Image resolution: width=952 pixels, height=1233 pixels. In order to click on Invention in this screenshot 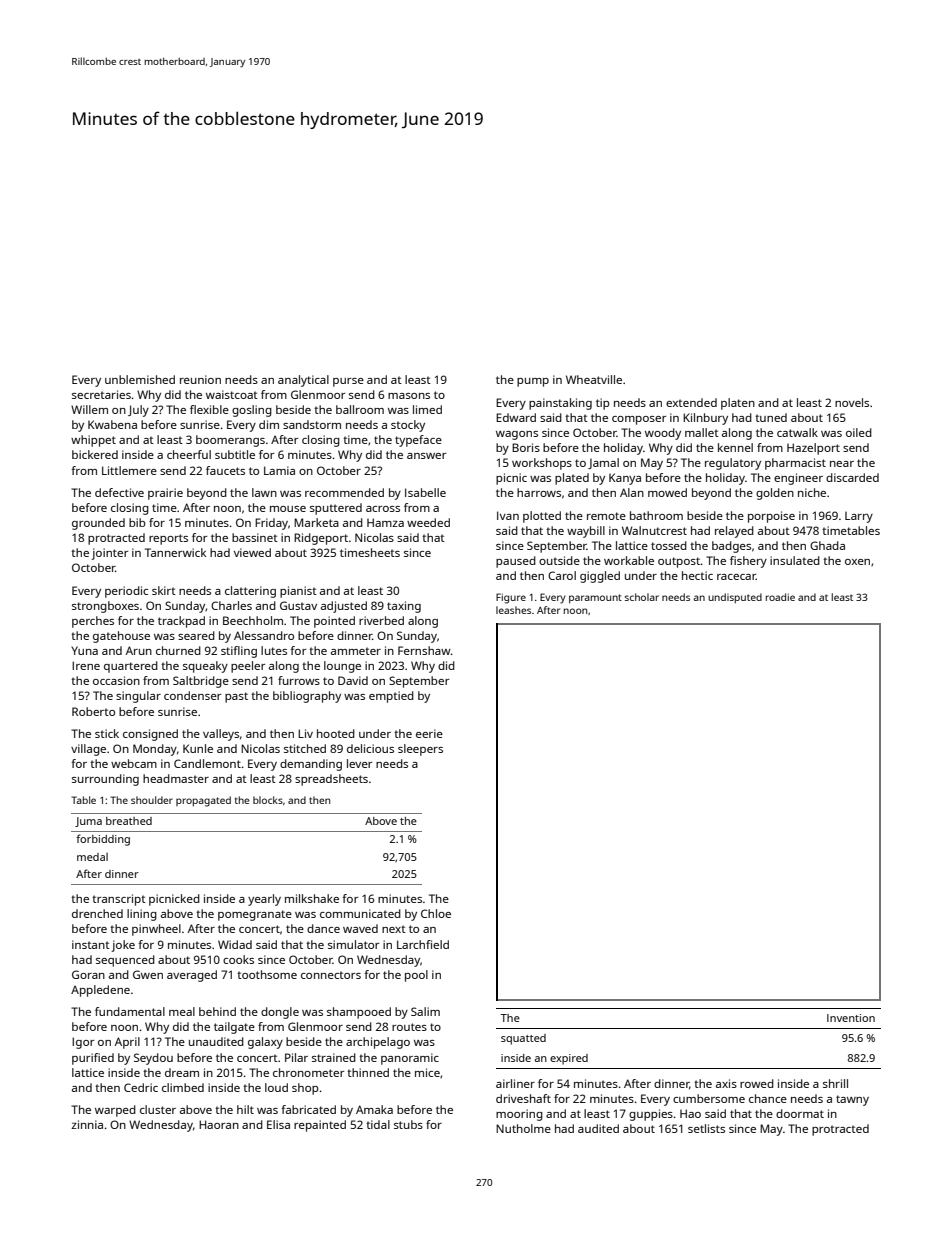, I will do `click(851, 1018)`.
